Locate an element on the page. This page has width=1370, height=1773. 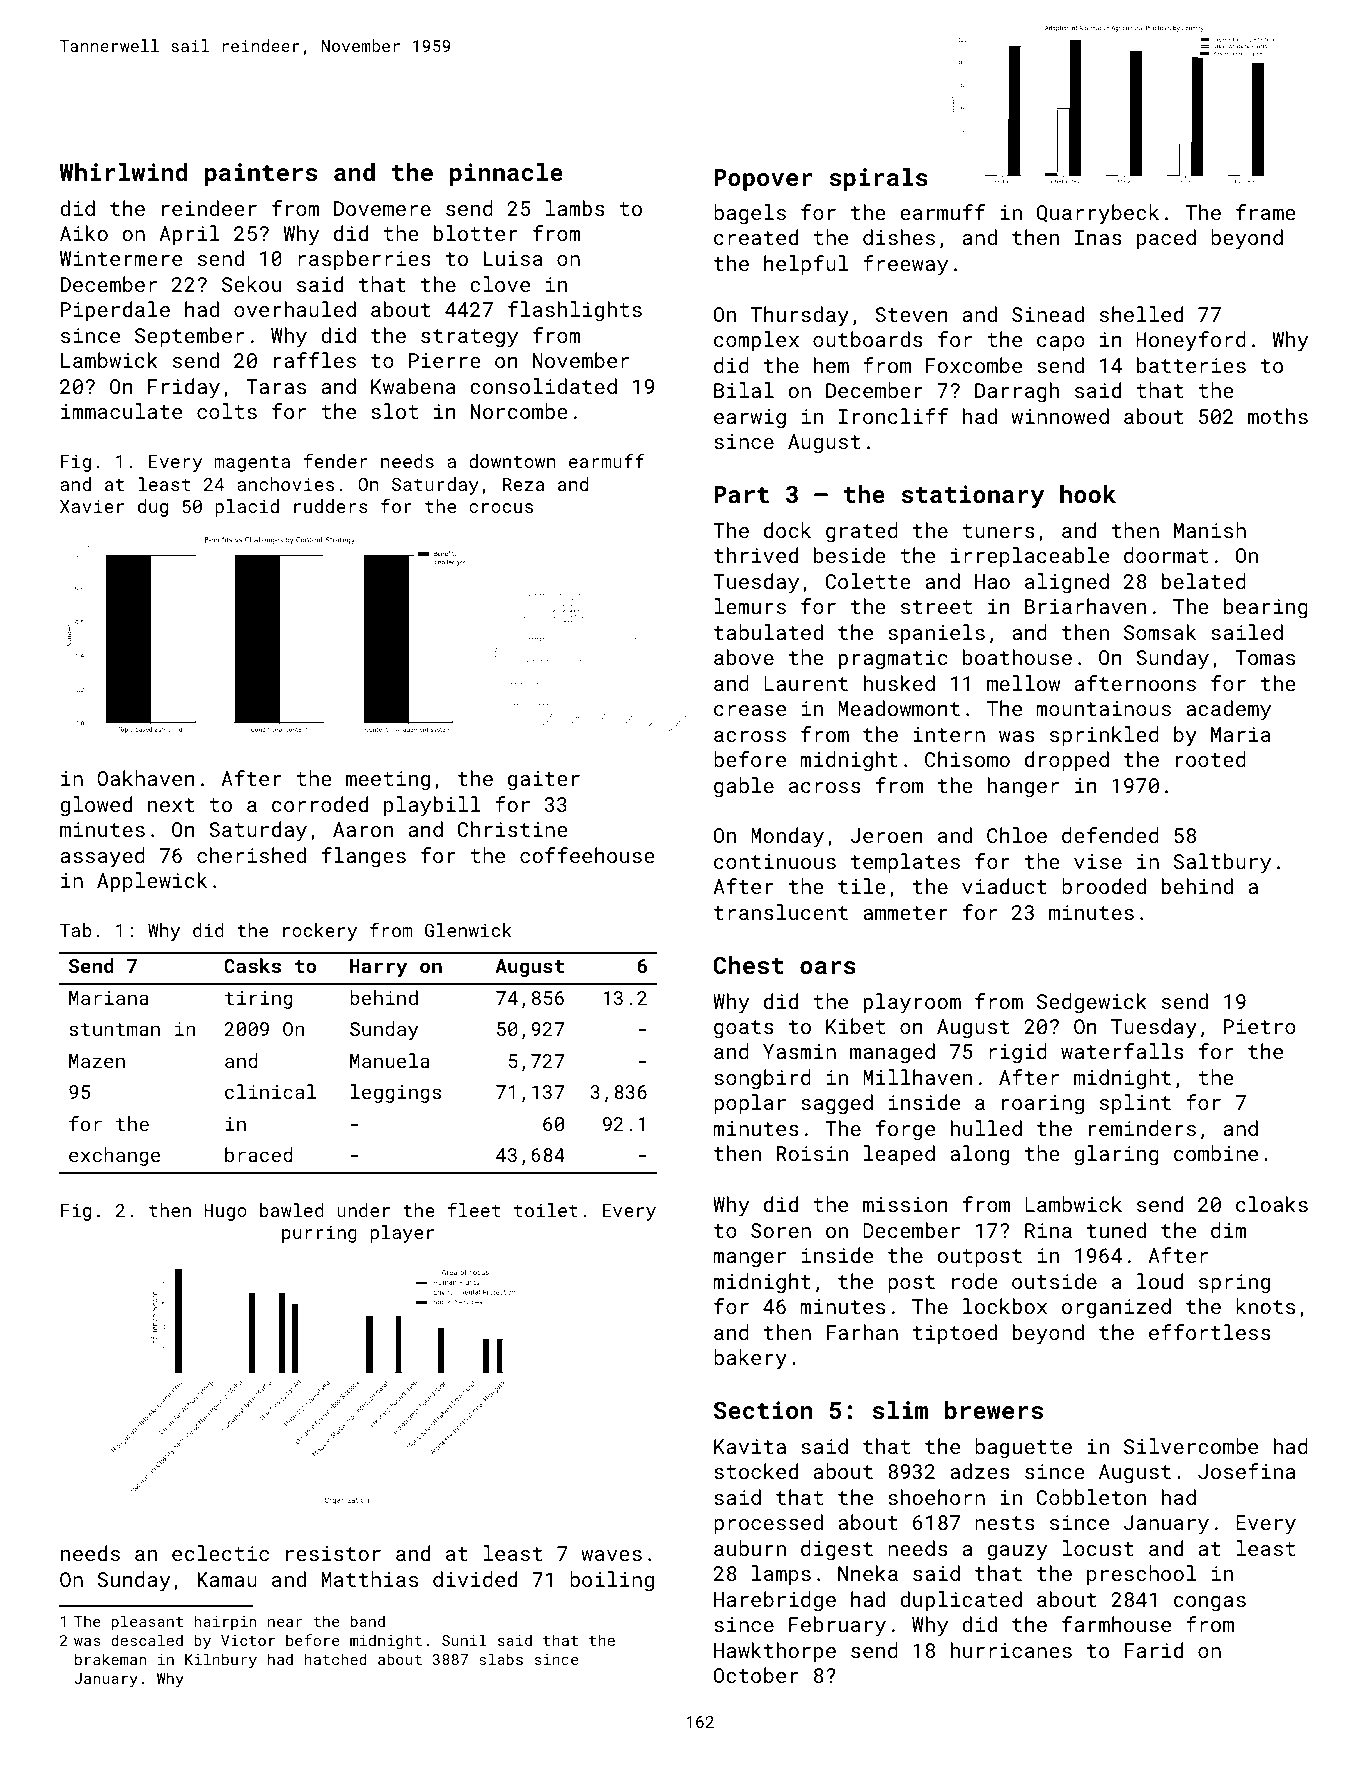
Oakhaven is located at coordinates (146, 778).
